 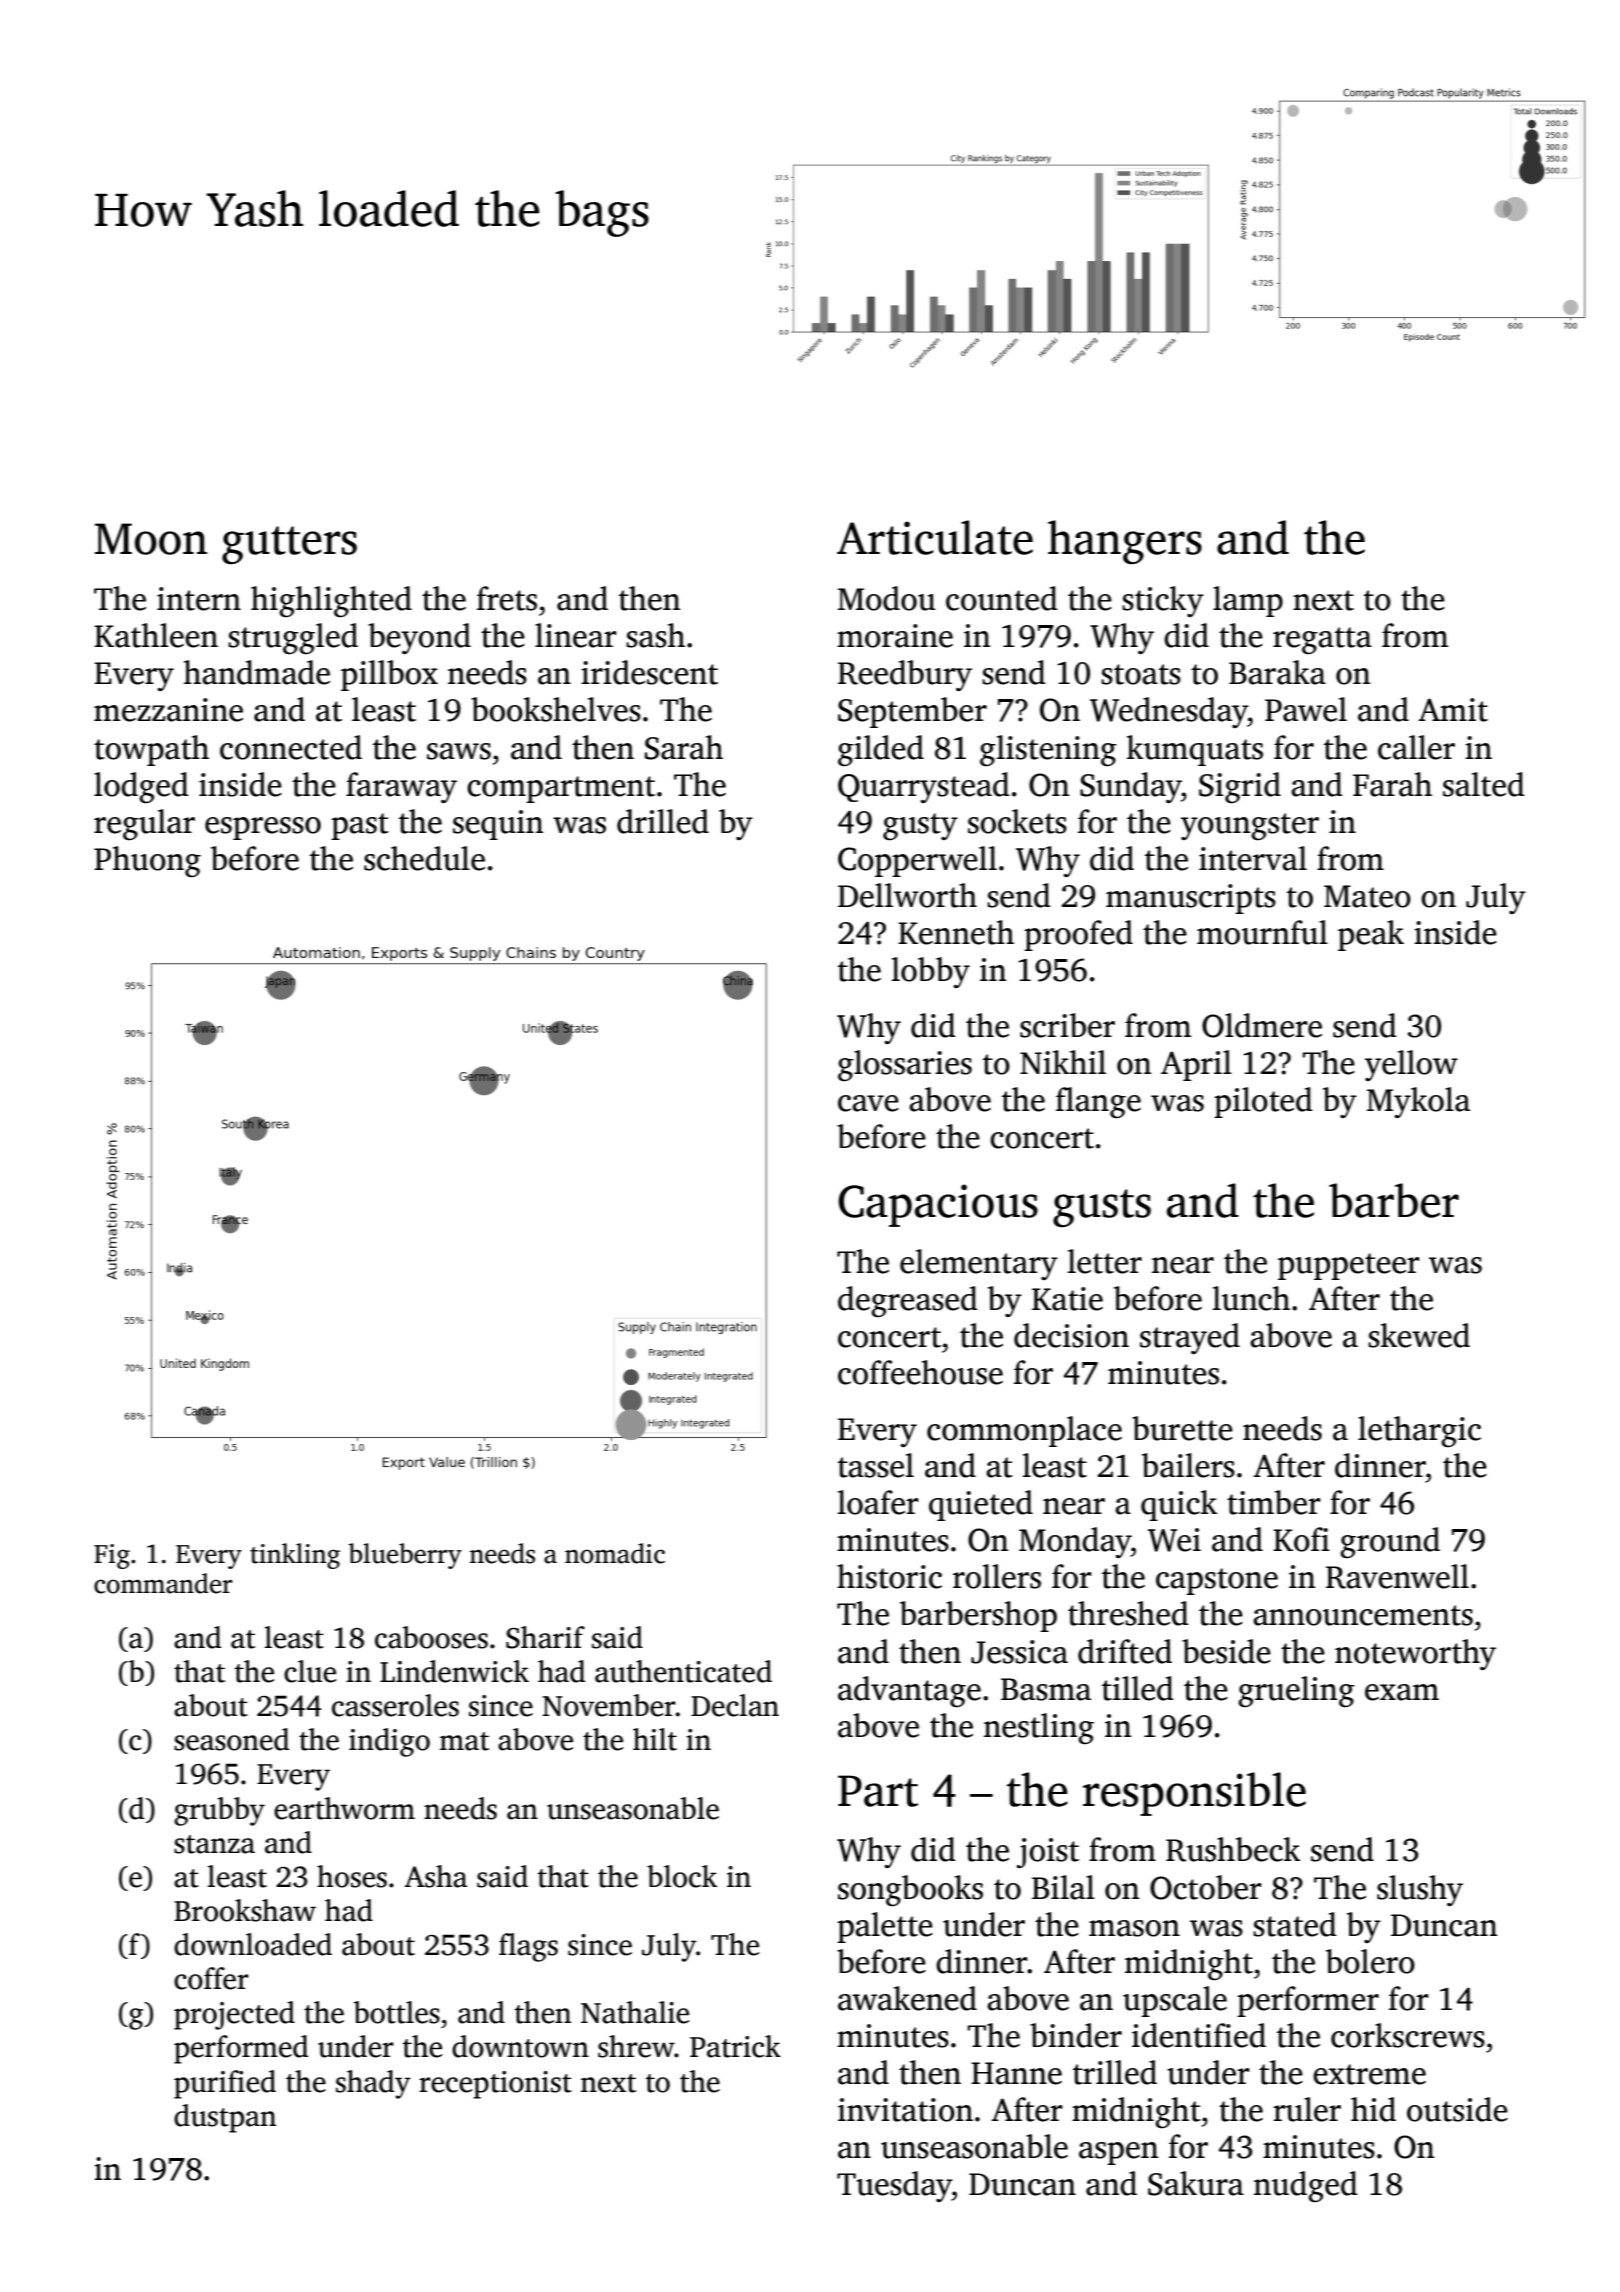 I want to click on indigo, so click(x=389, y=1742).
